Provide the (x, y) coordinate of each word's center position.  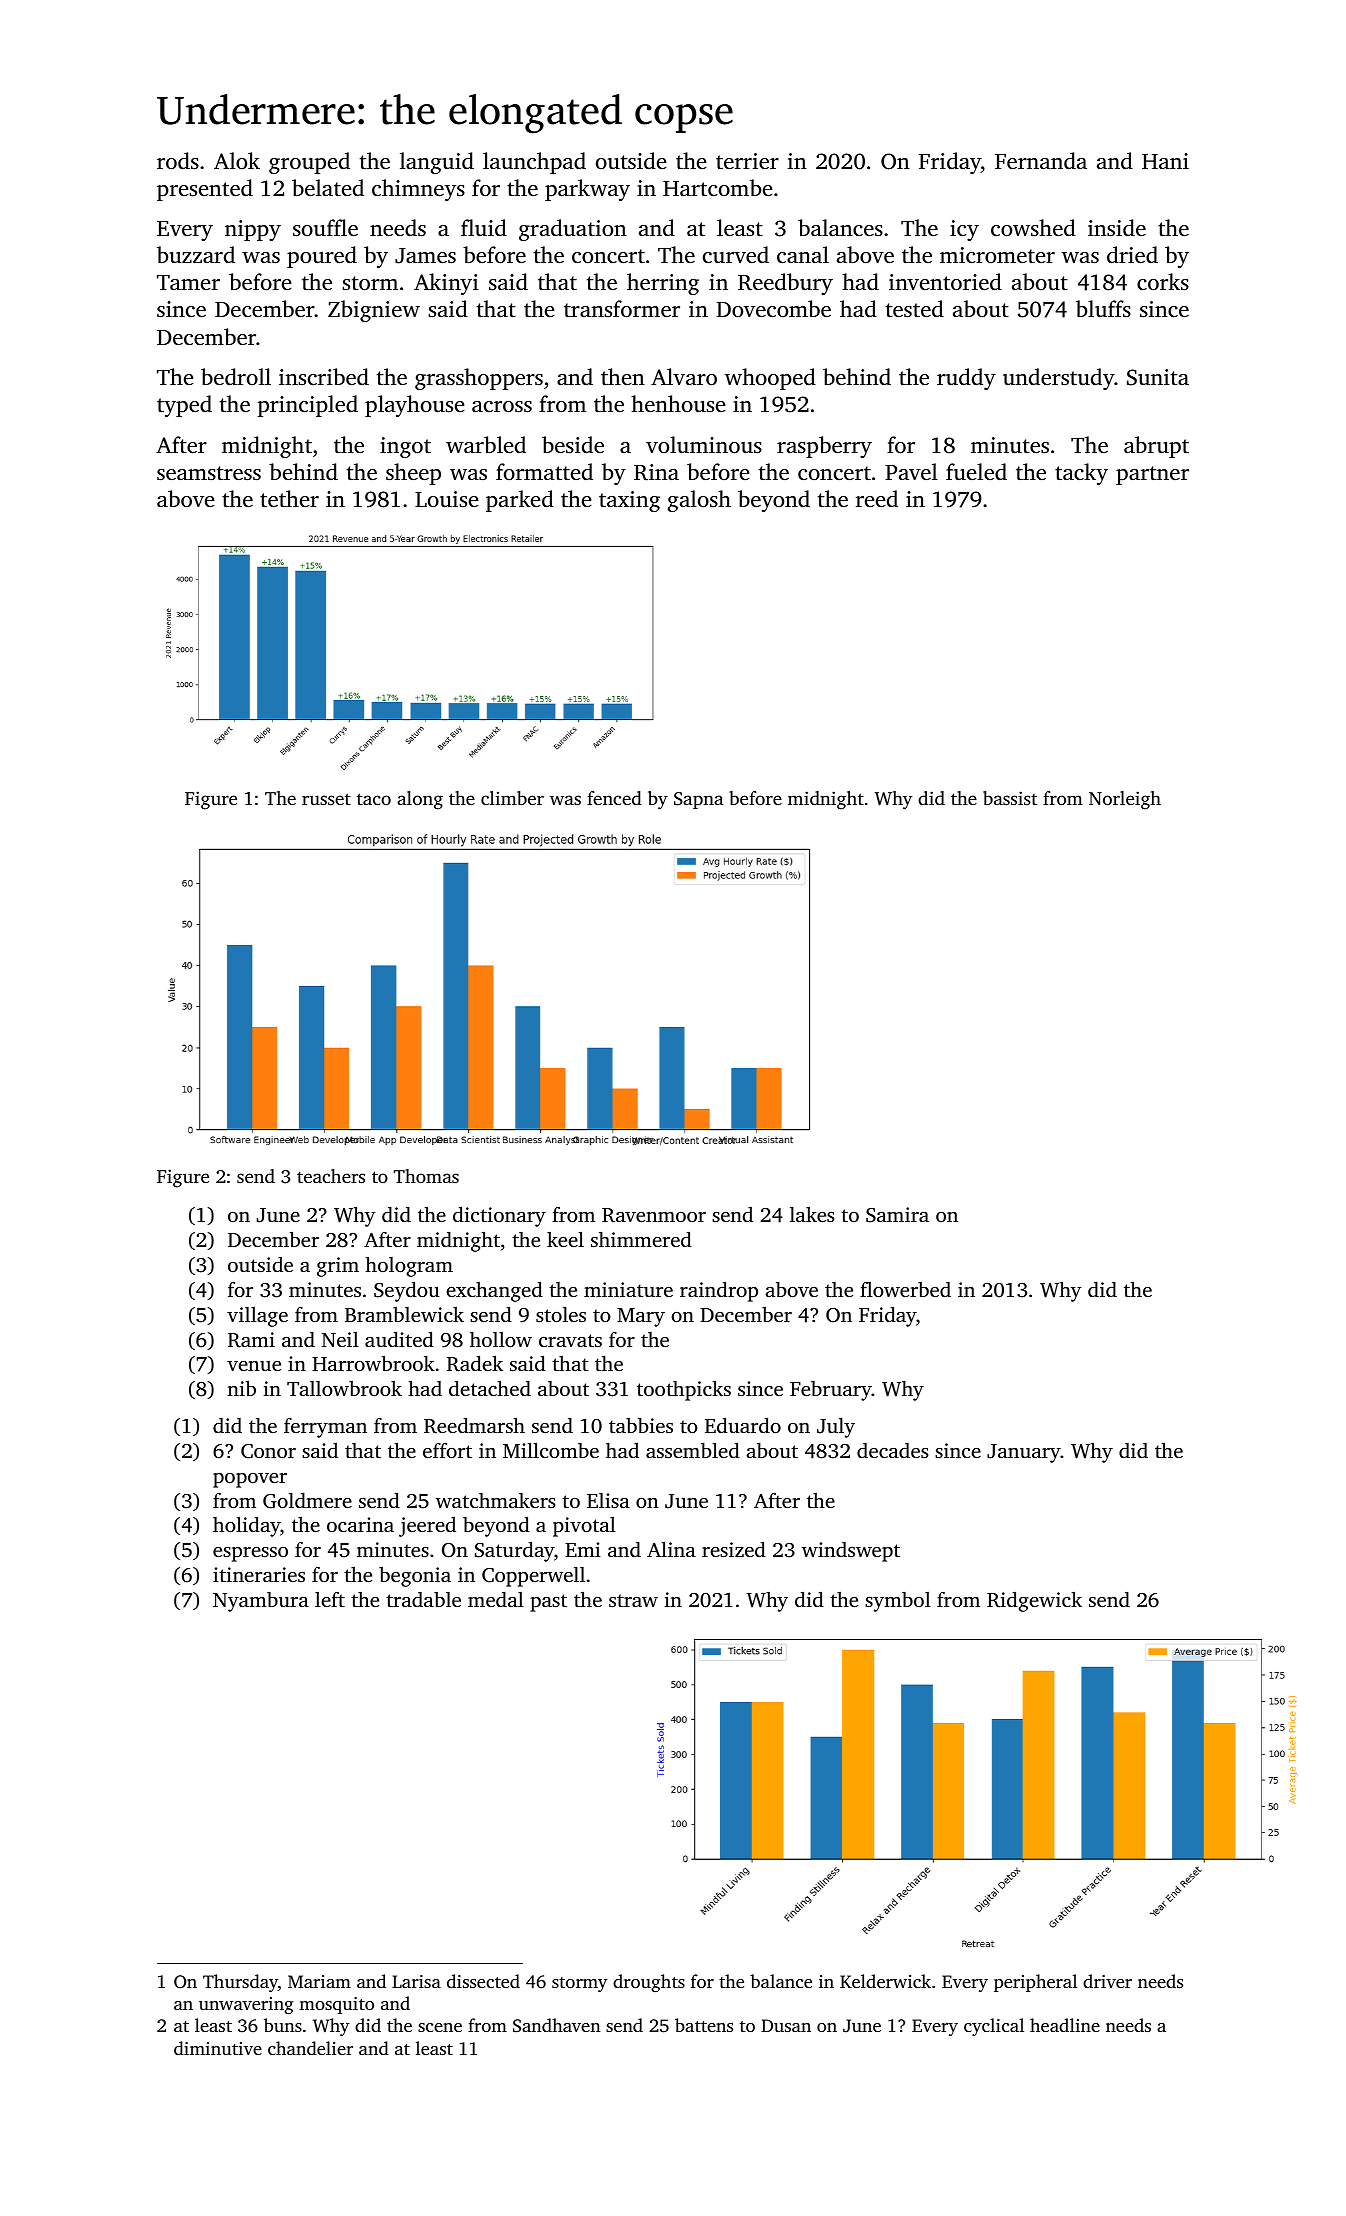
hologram (409, 1266)
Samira (897, 1215)
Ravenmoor (654, 1215)
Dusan (786, 2025)
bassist (1010, 798)
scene (440, 2027)
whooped (770, 379)
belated (328, 188)
